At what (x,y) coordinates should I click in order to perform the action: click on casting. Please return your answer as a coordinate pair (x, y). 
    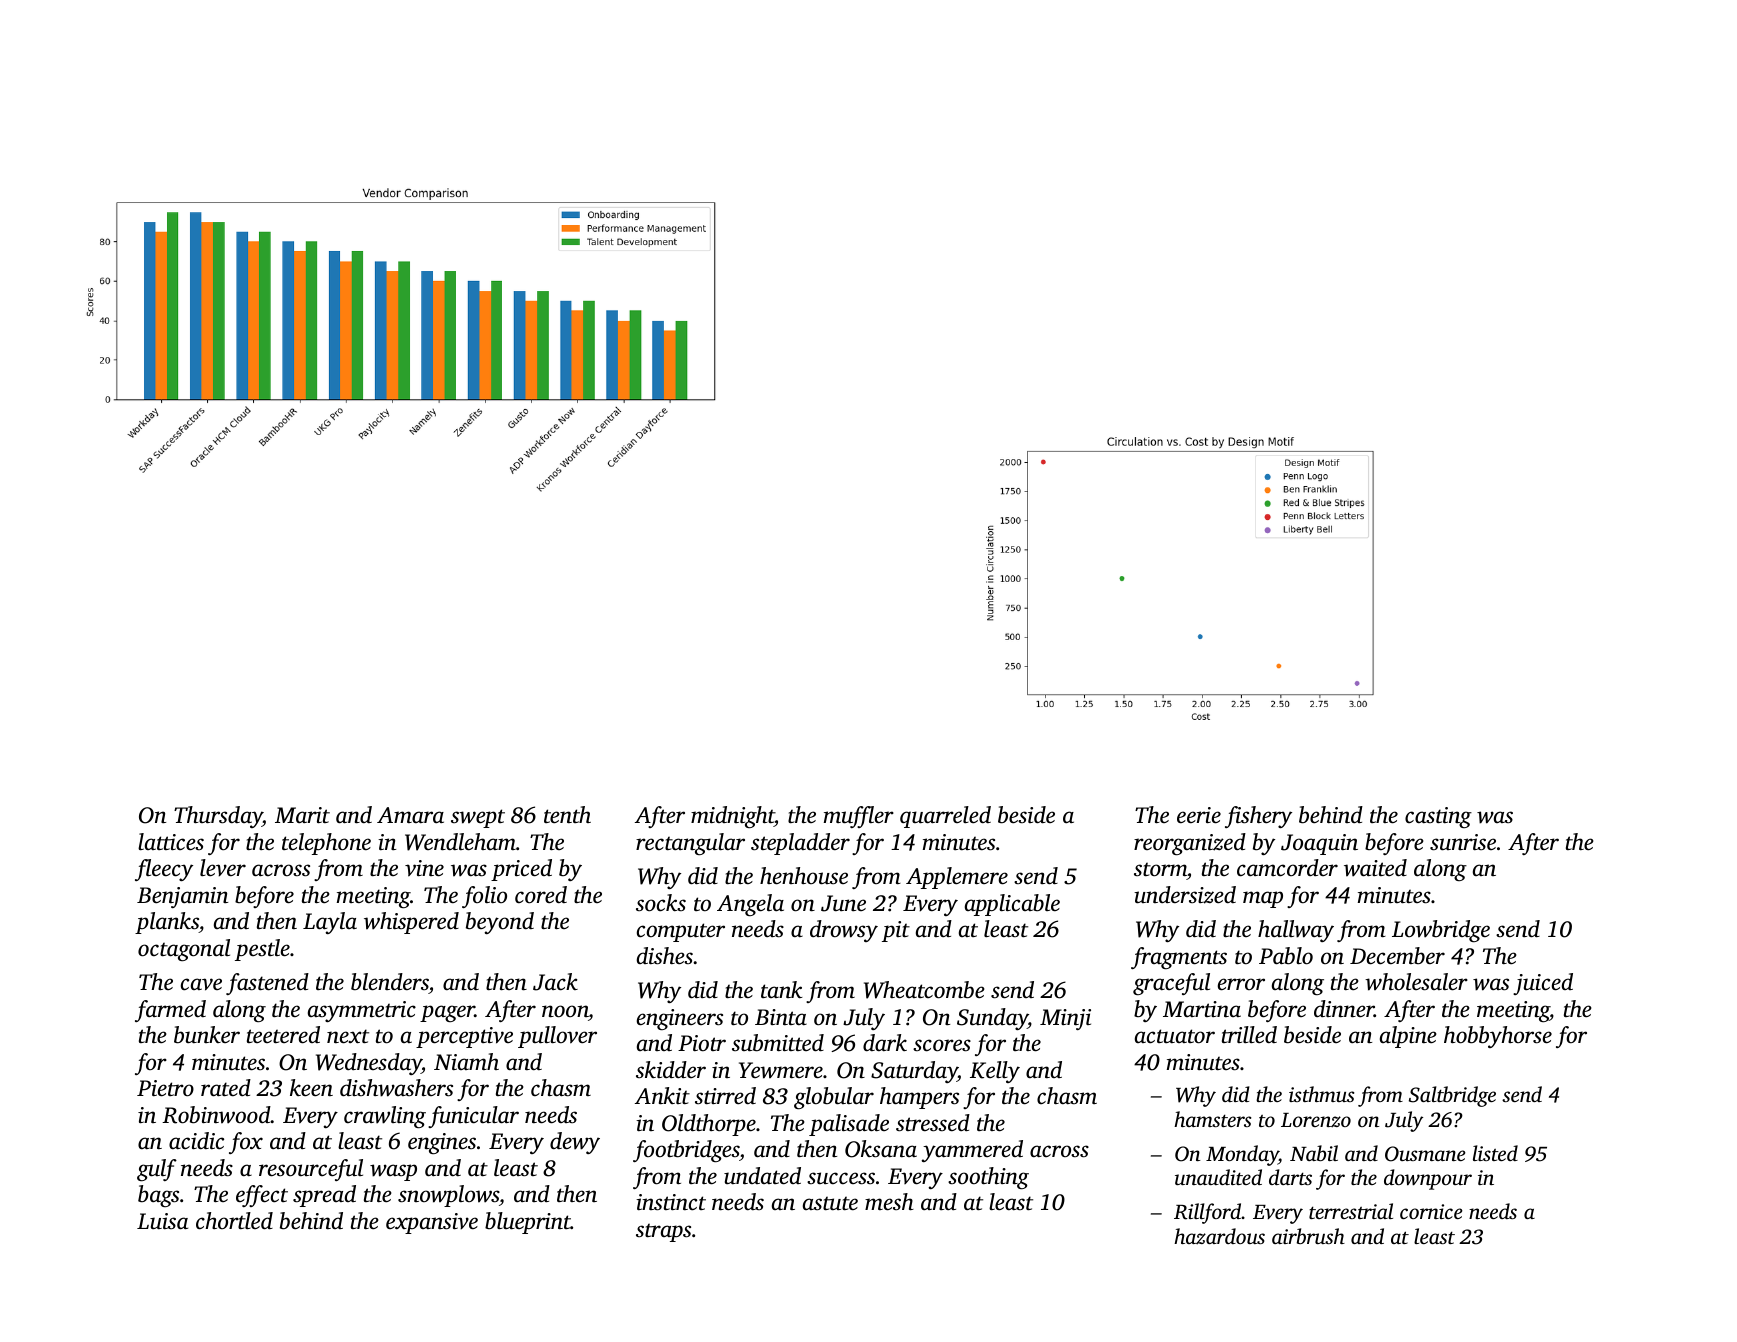
    Looking at the image, I should click on (1438, 817).
